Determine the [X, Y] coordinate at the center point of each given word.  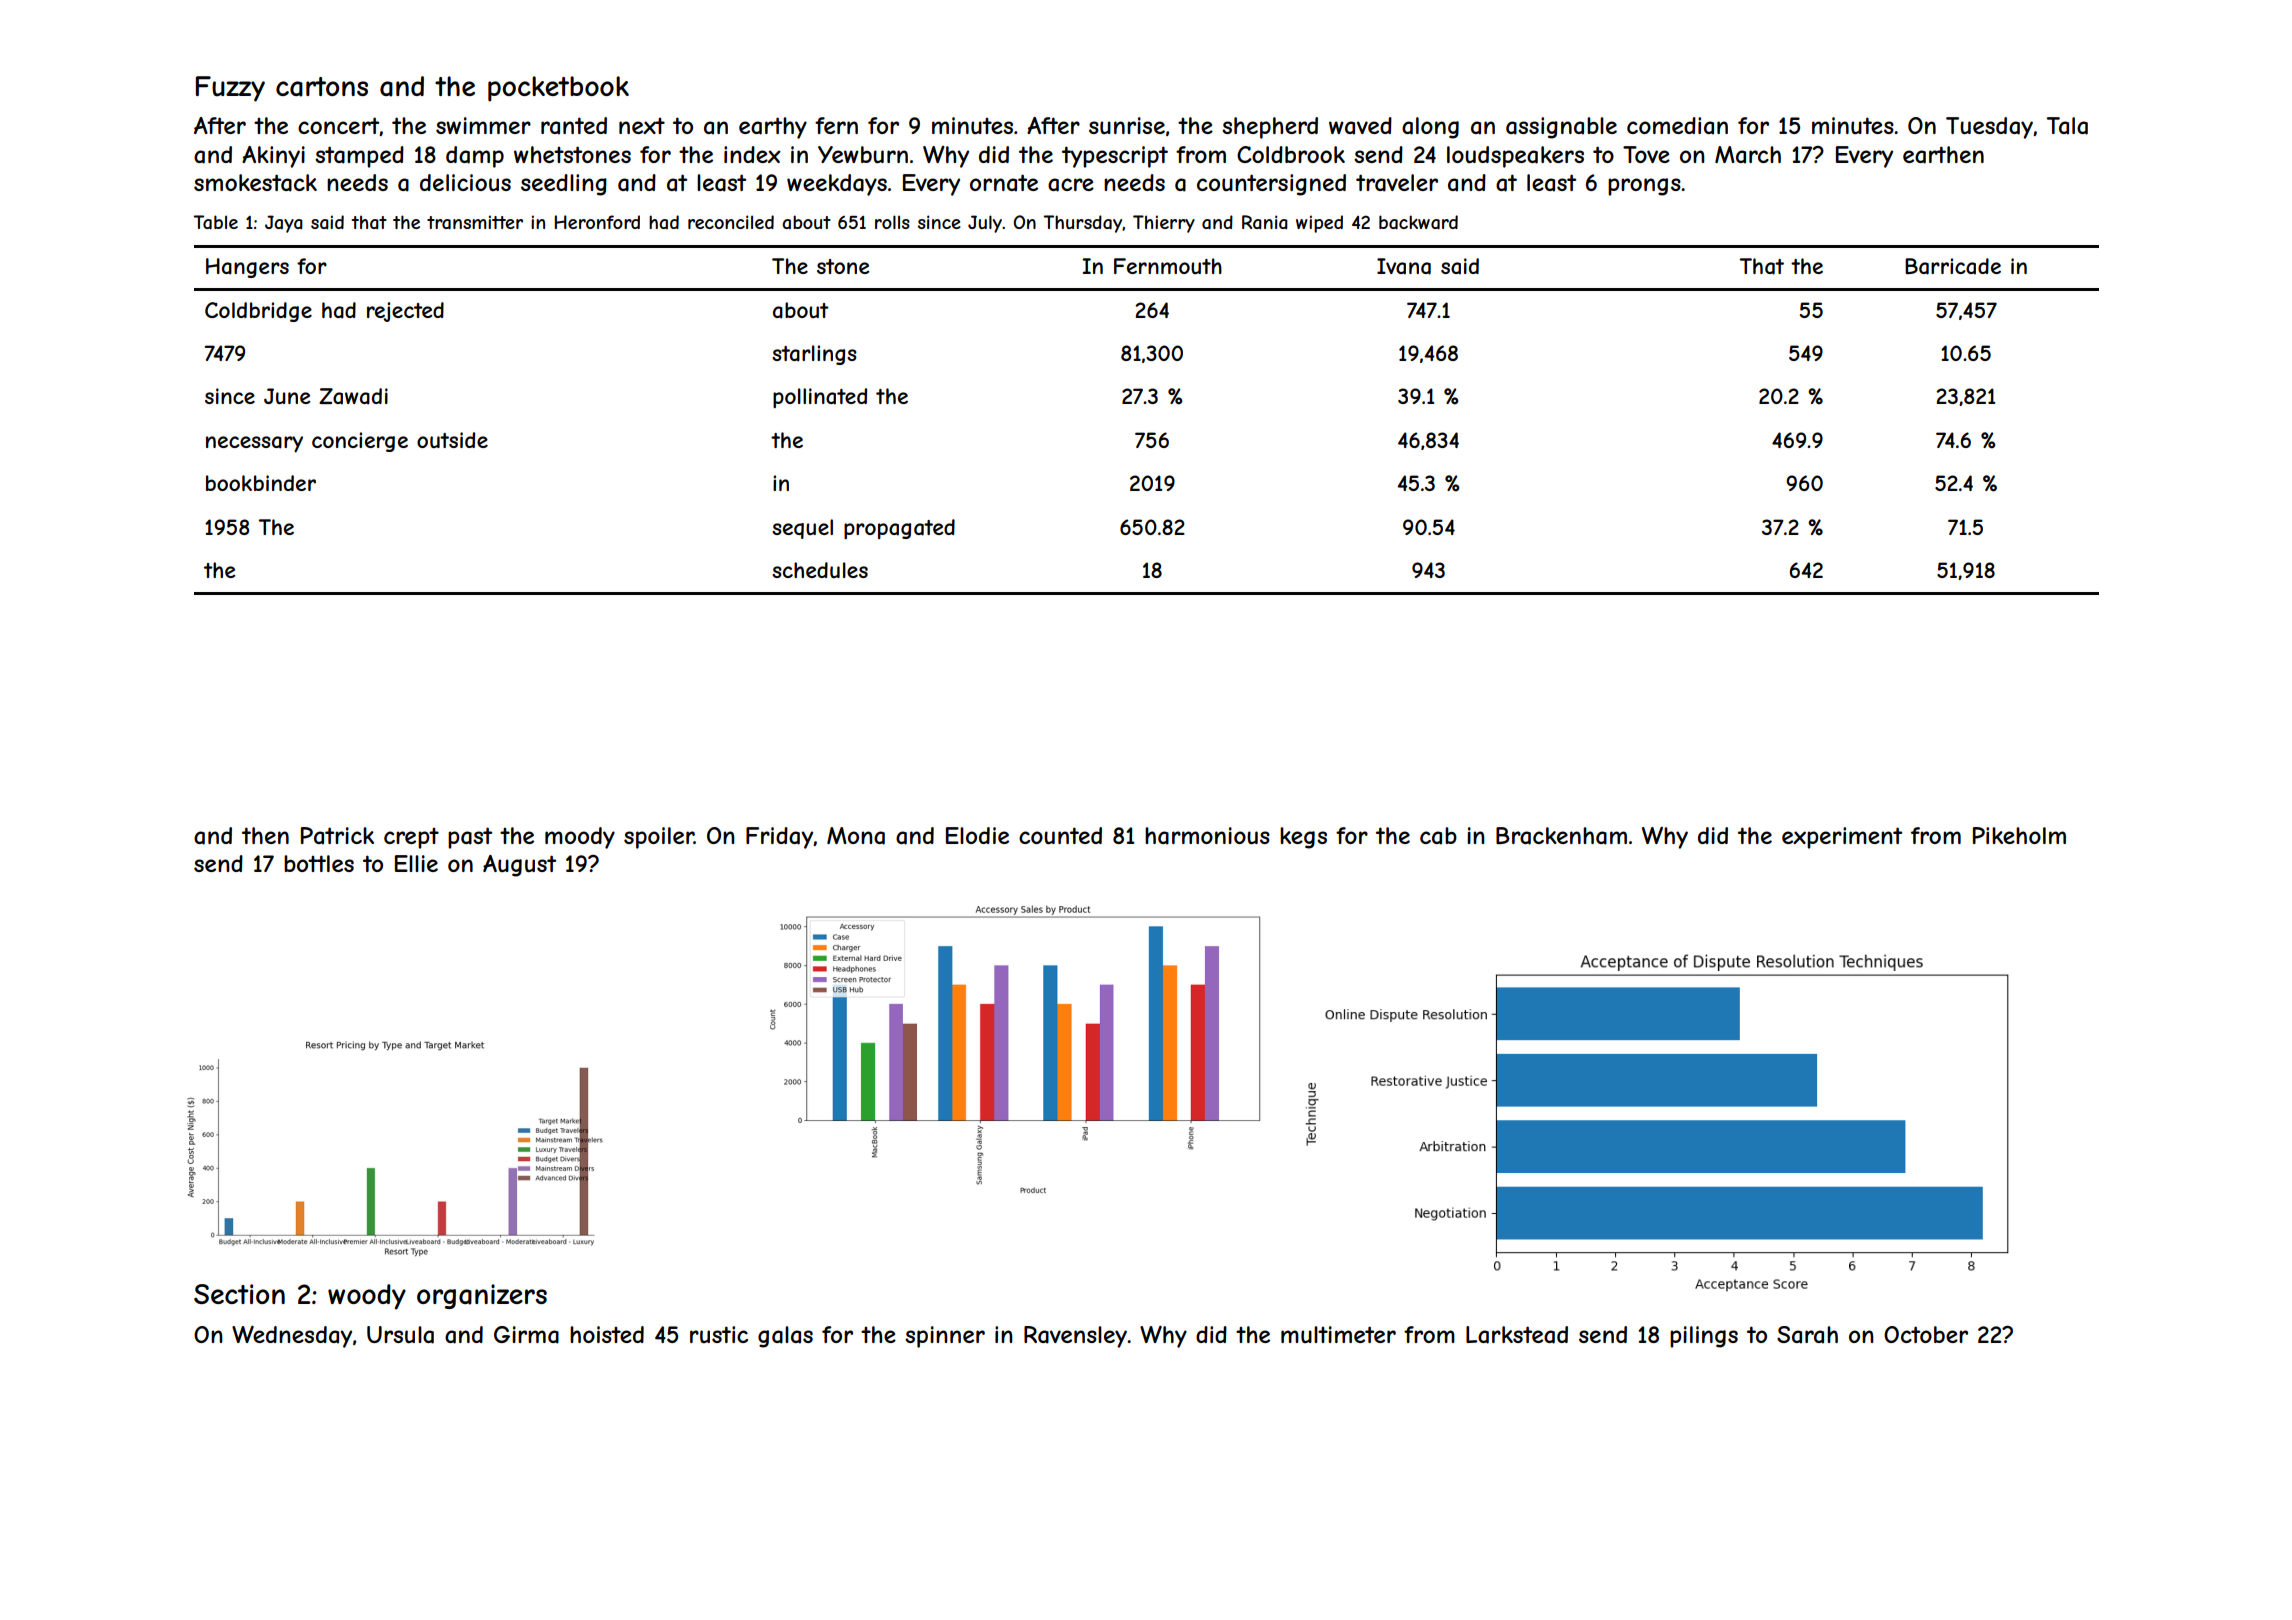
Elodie [977, 835]
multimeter [1338, 1334]
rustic [719, 1334]
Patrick [337, 836]
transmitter [475, 222]
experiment [1842, 838]
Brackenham [1561, 836]
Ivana [1404, 266]
